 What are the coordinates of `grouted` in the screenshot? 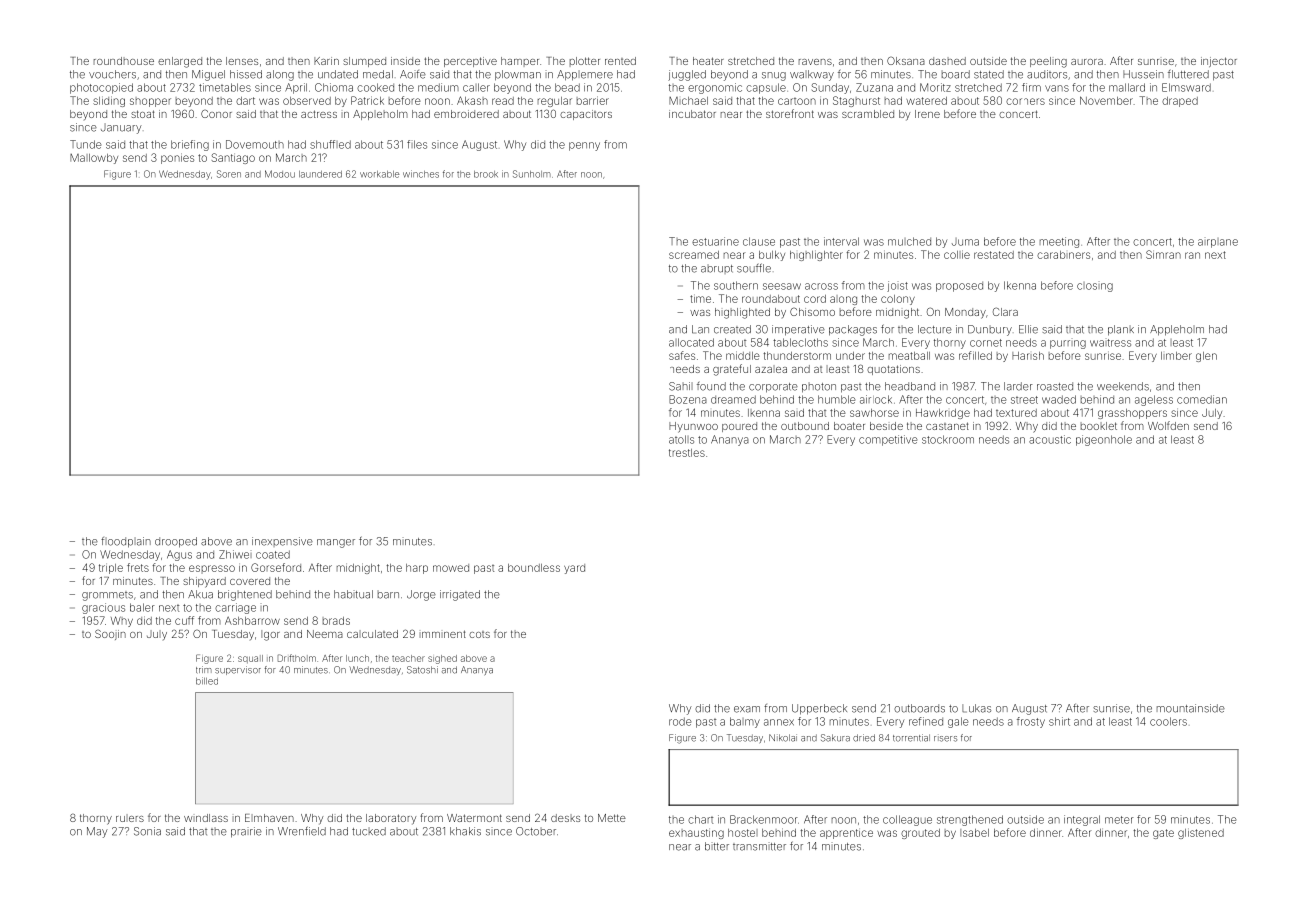 It's located at (920, 834).
